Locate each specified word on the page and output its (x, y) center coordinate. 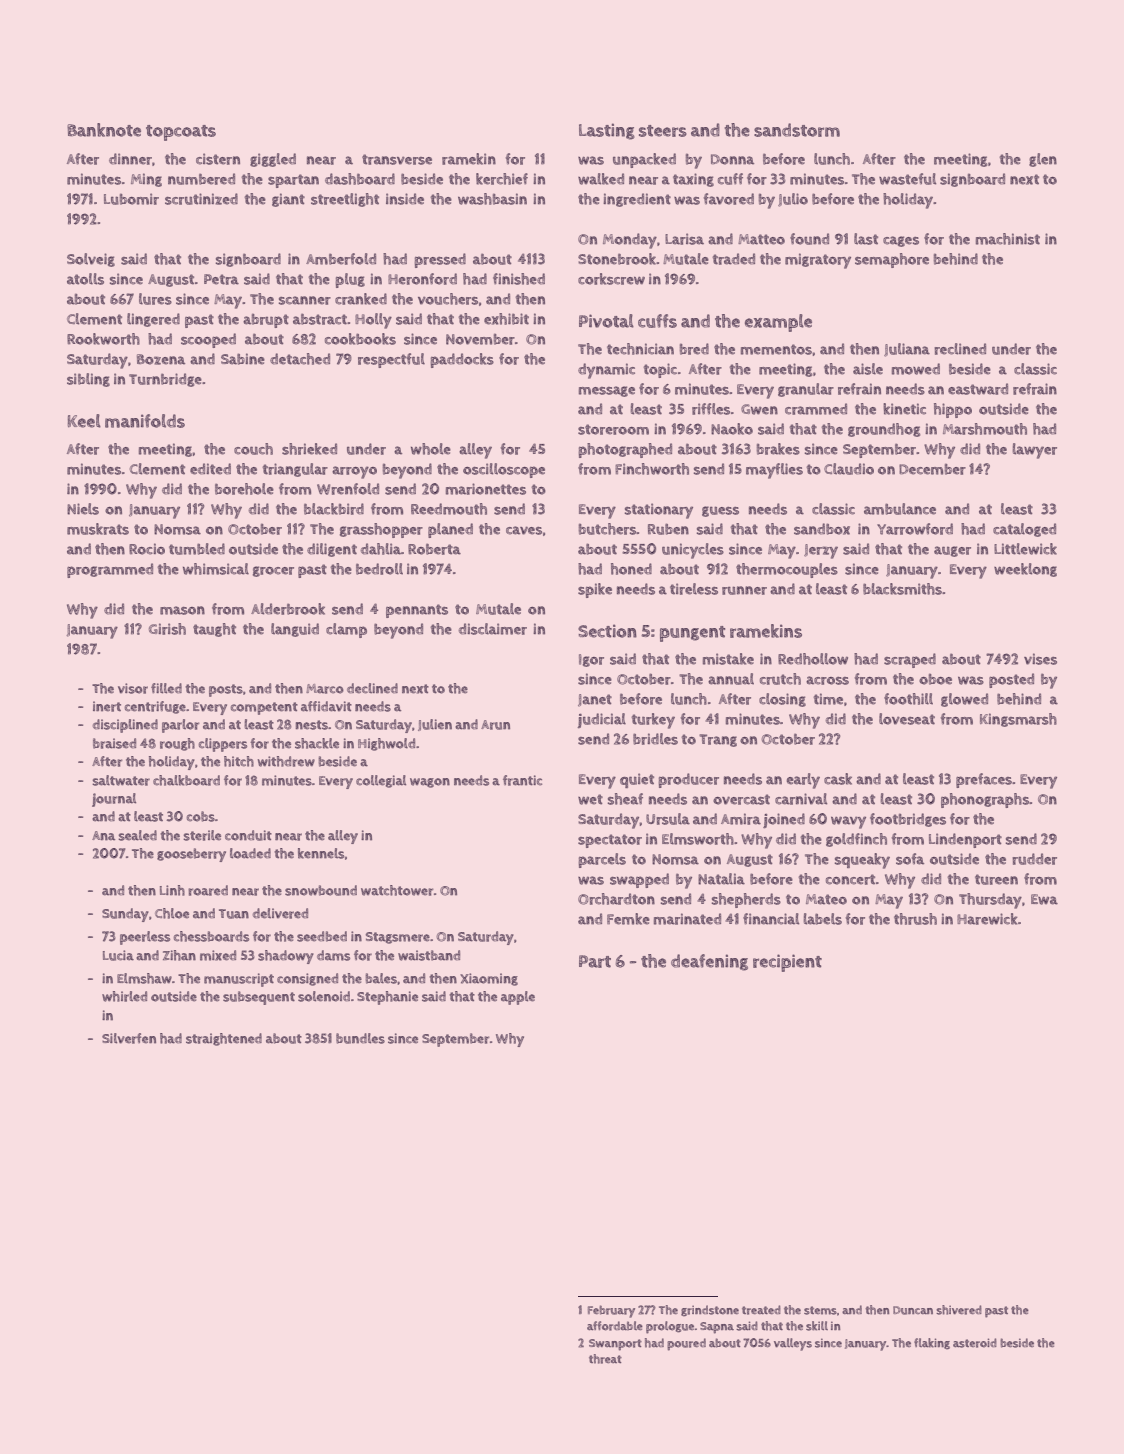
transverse (397, 159)
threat (605, 1359)
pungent (692, 634)
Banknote (104, 130)
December (932, 469)
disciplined (125, 726)
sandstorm (797, 130)
